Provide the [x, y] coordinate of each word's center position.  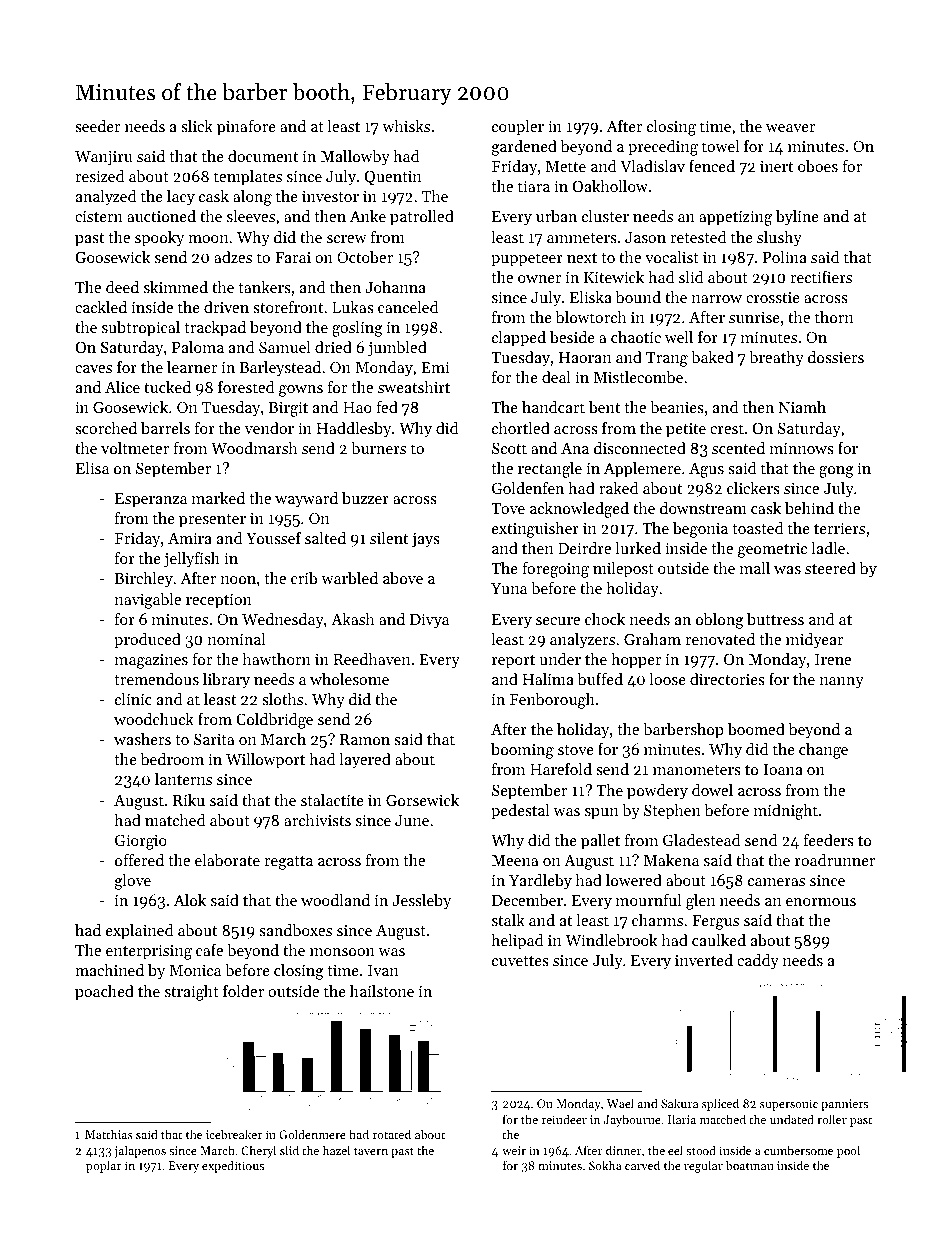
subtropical [141, 329]
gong [836, 472]
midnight [786, 812]
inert [776, 166]
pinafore [246, 128]
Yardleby [540, 882]
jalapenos [140, 1151]
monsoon [342, 952]
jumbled [397, 349]
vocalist [672, 257]
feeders [829, 840]
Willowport [265, 761]
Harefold [561, 769]
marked [218, 498]
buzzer [365, 498]
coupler [518, 128]
